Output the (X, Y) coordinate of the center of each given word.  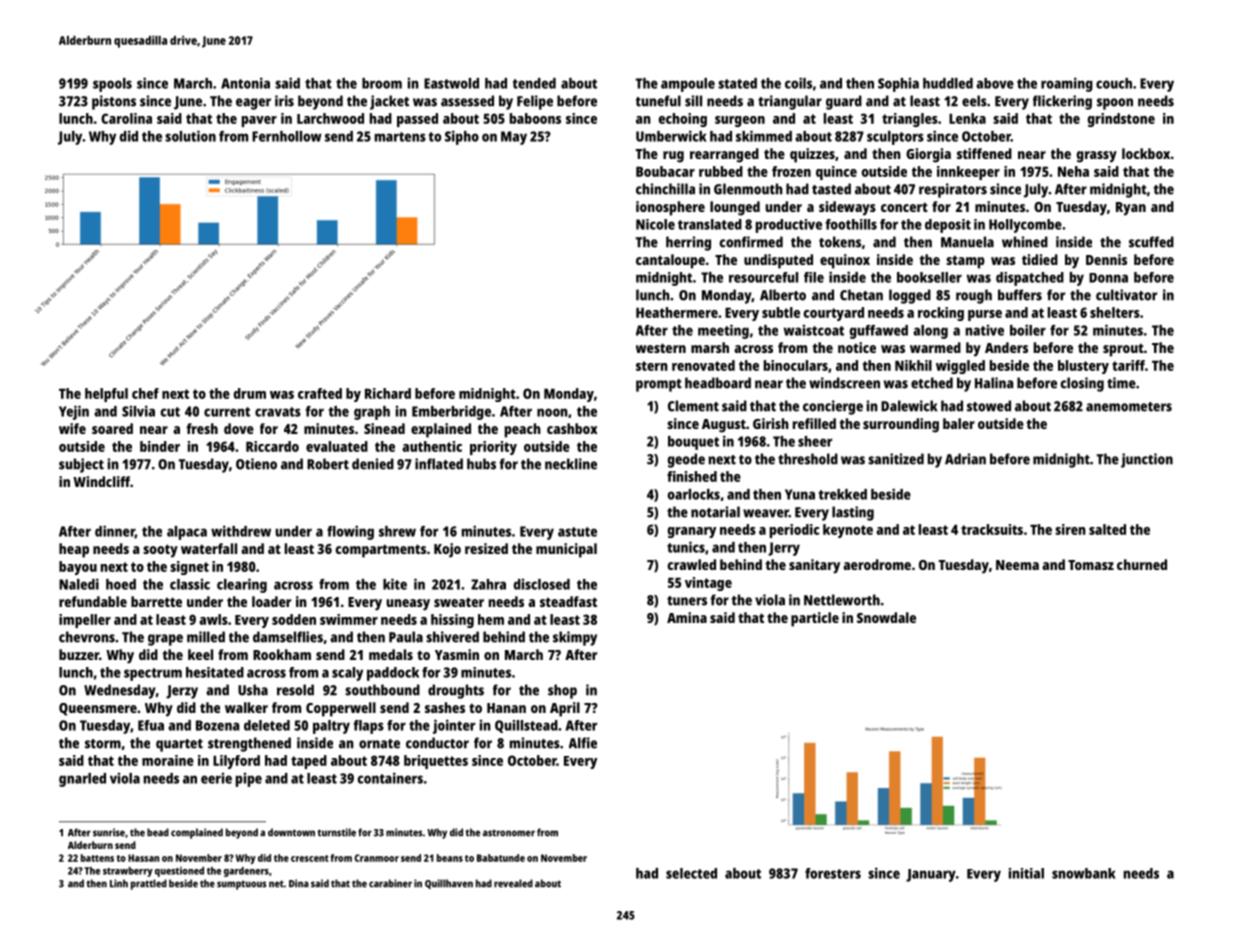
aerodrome (877, 564)
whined (1025, 242)
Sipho (462, 137)
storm (103, 744)
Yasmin (457, 654)
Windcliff (101, 481)
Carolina (126, 118)
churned (1142, 564)
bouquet (693, 443)
